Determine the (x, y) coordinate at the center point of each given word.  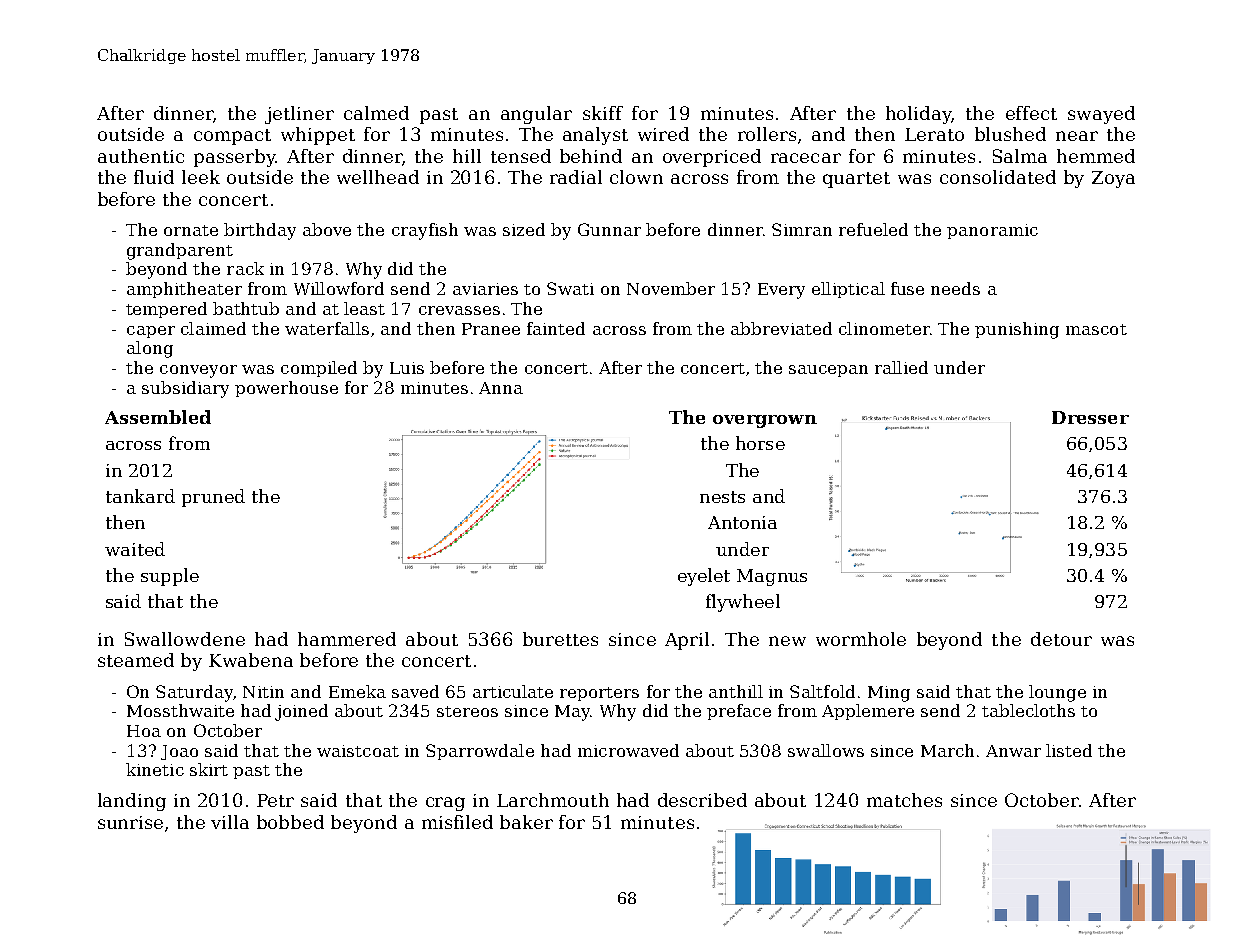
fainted (556, 328)
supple (170, 577)
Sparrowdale (480, 752)
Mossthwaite (180, 710)
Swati (570, 288)
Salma (1020, 156)
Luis (407, 368)
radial (576, 177)
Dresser (1090, 417)
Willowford (339, 288)
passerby (235, 158)
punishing (1017, 330)
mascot (1096, 329)
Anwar (1013, 751)
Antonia (742, 522)
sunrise (130, 822)
